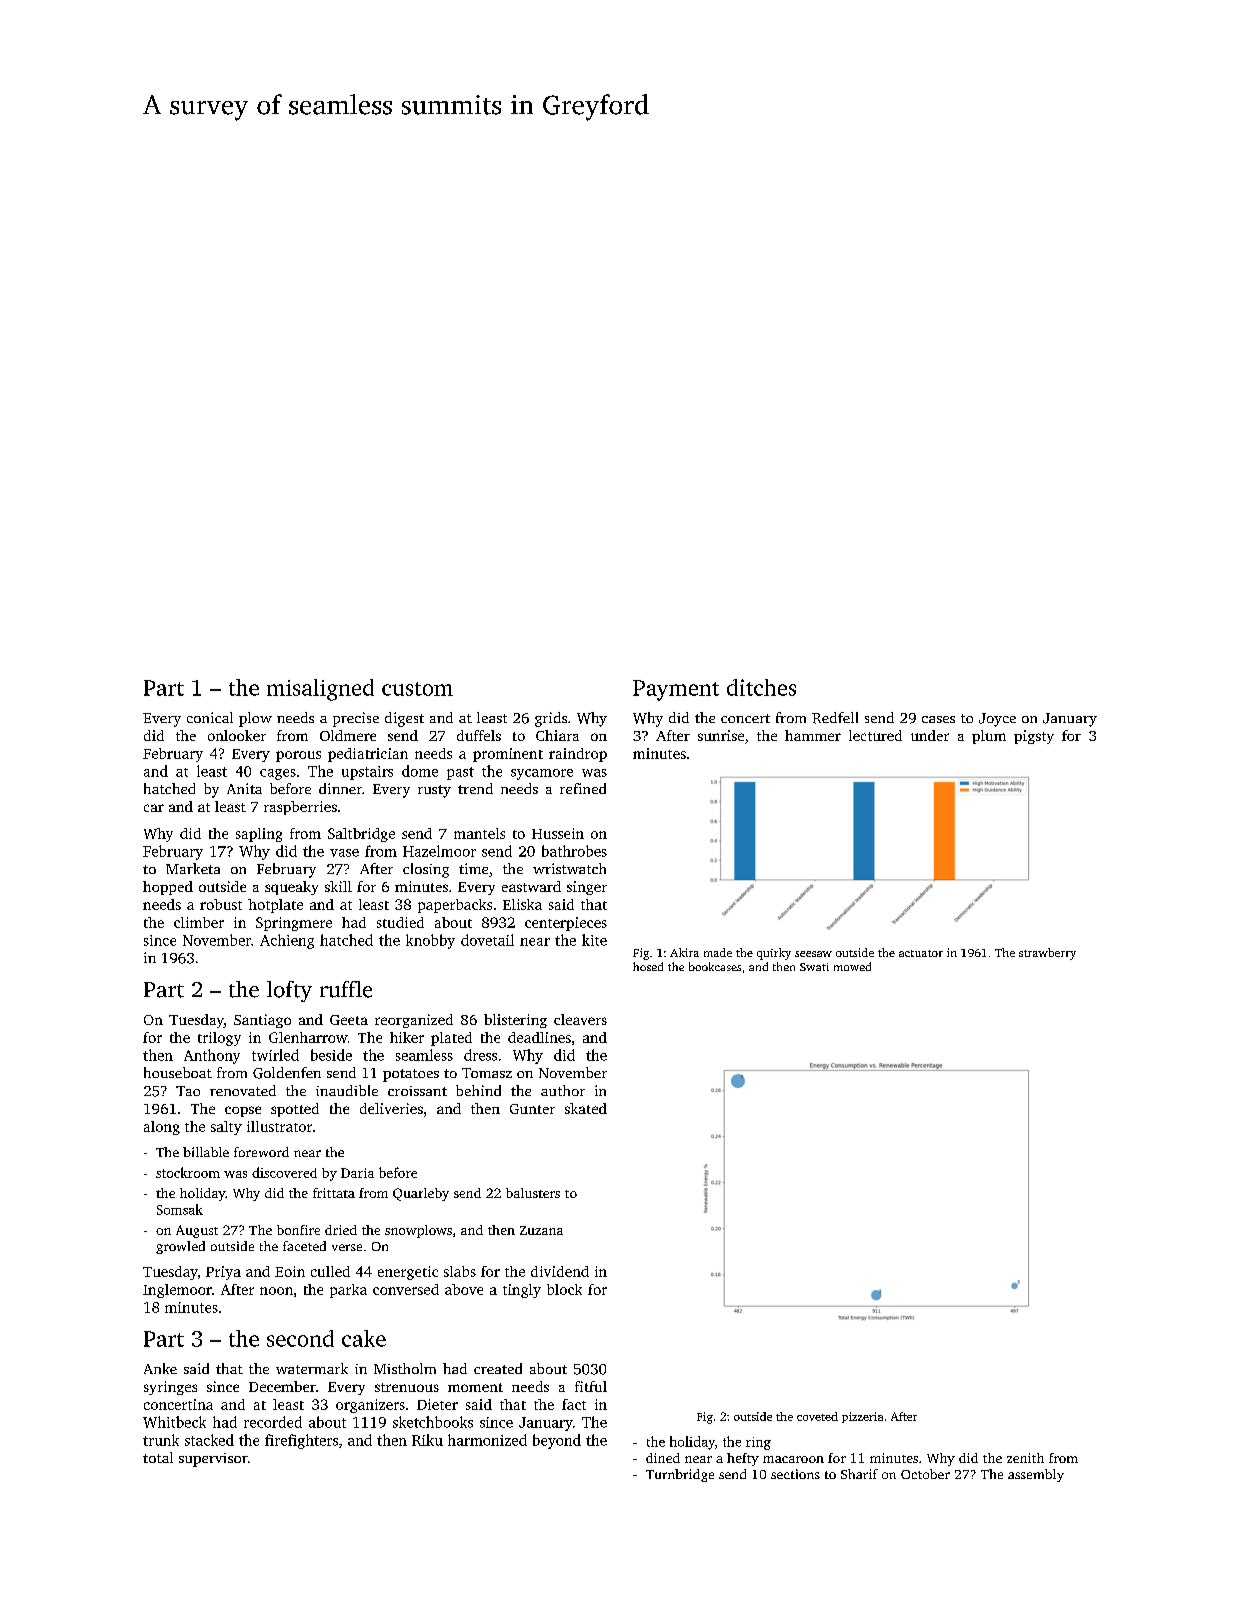 This screenshot has height=1605, width=1240. I want to click on strawberry, so click(1047, 954).
